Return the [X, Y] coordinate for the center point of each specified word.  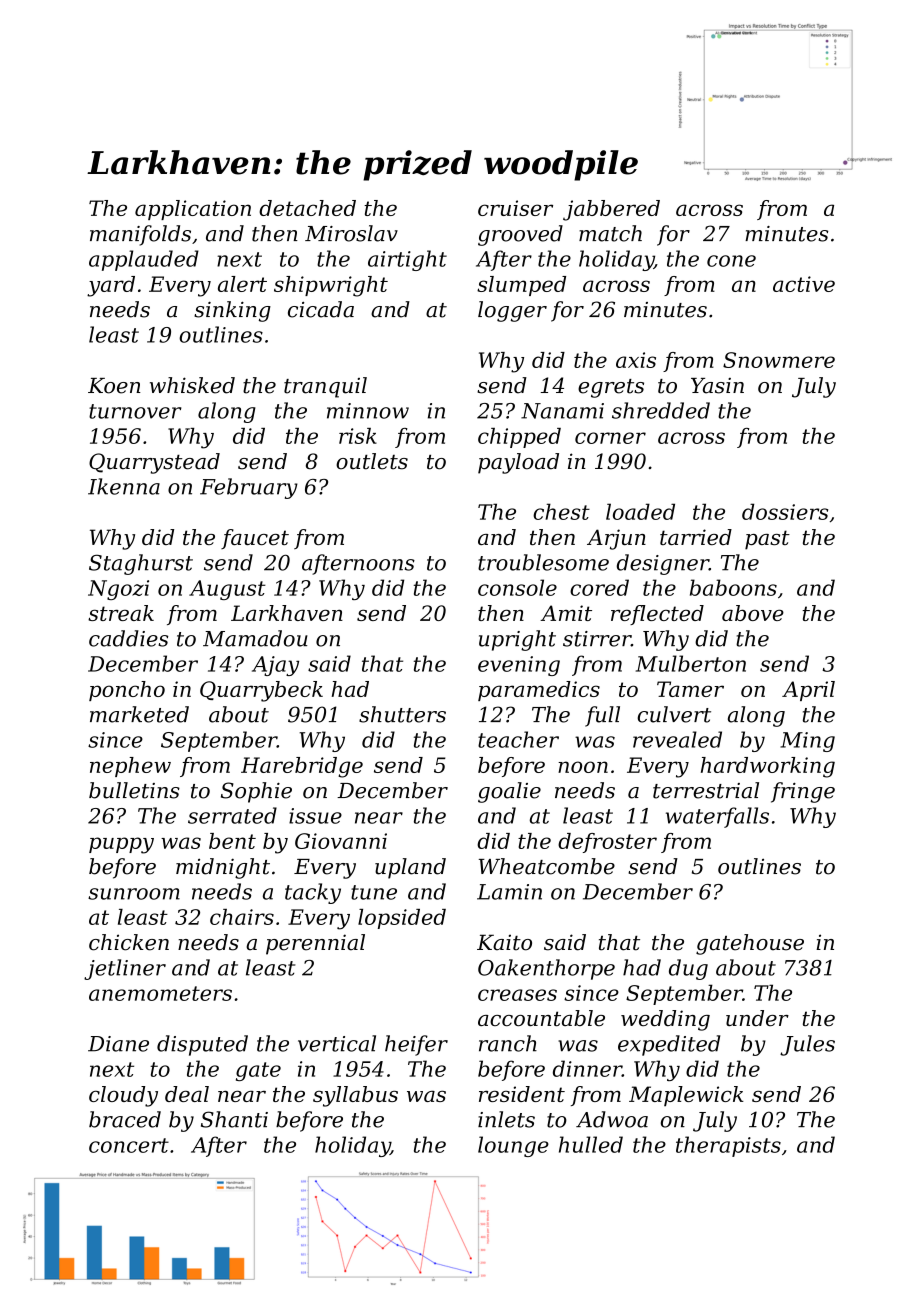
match [610, 233]
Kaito [504, 942]
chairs [242, 917]
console [517, 587]
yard [111, 286]
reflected [657, 615]
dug [688, 969]
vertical [337, 1043]
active [804, 284]
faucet [255, 539]
